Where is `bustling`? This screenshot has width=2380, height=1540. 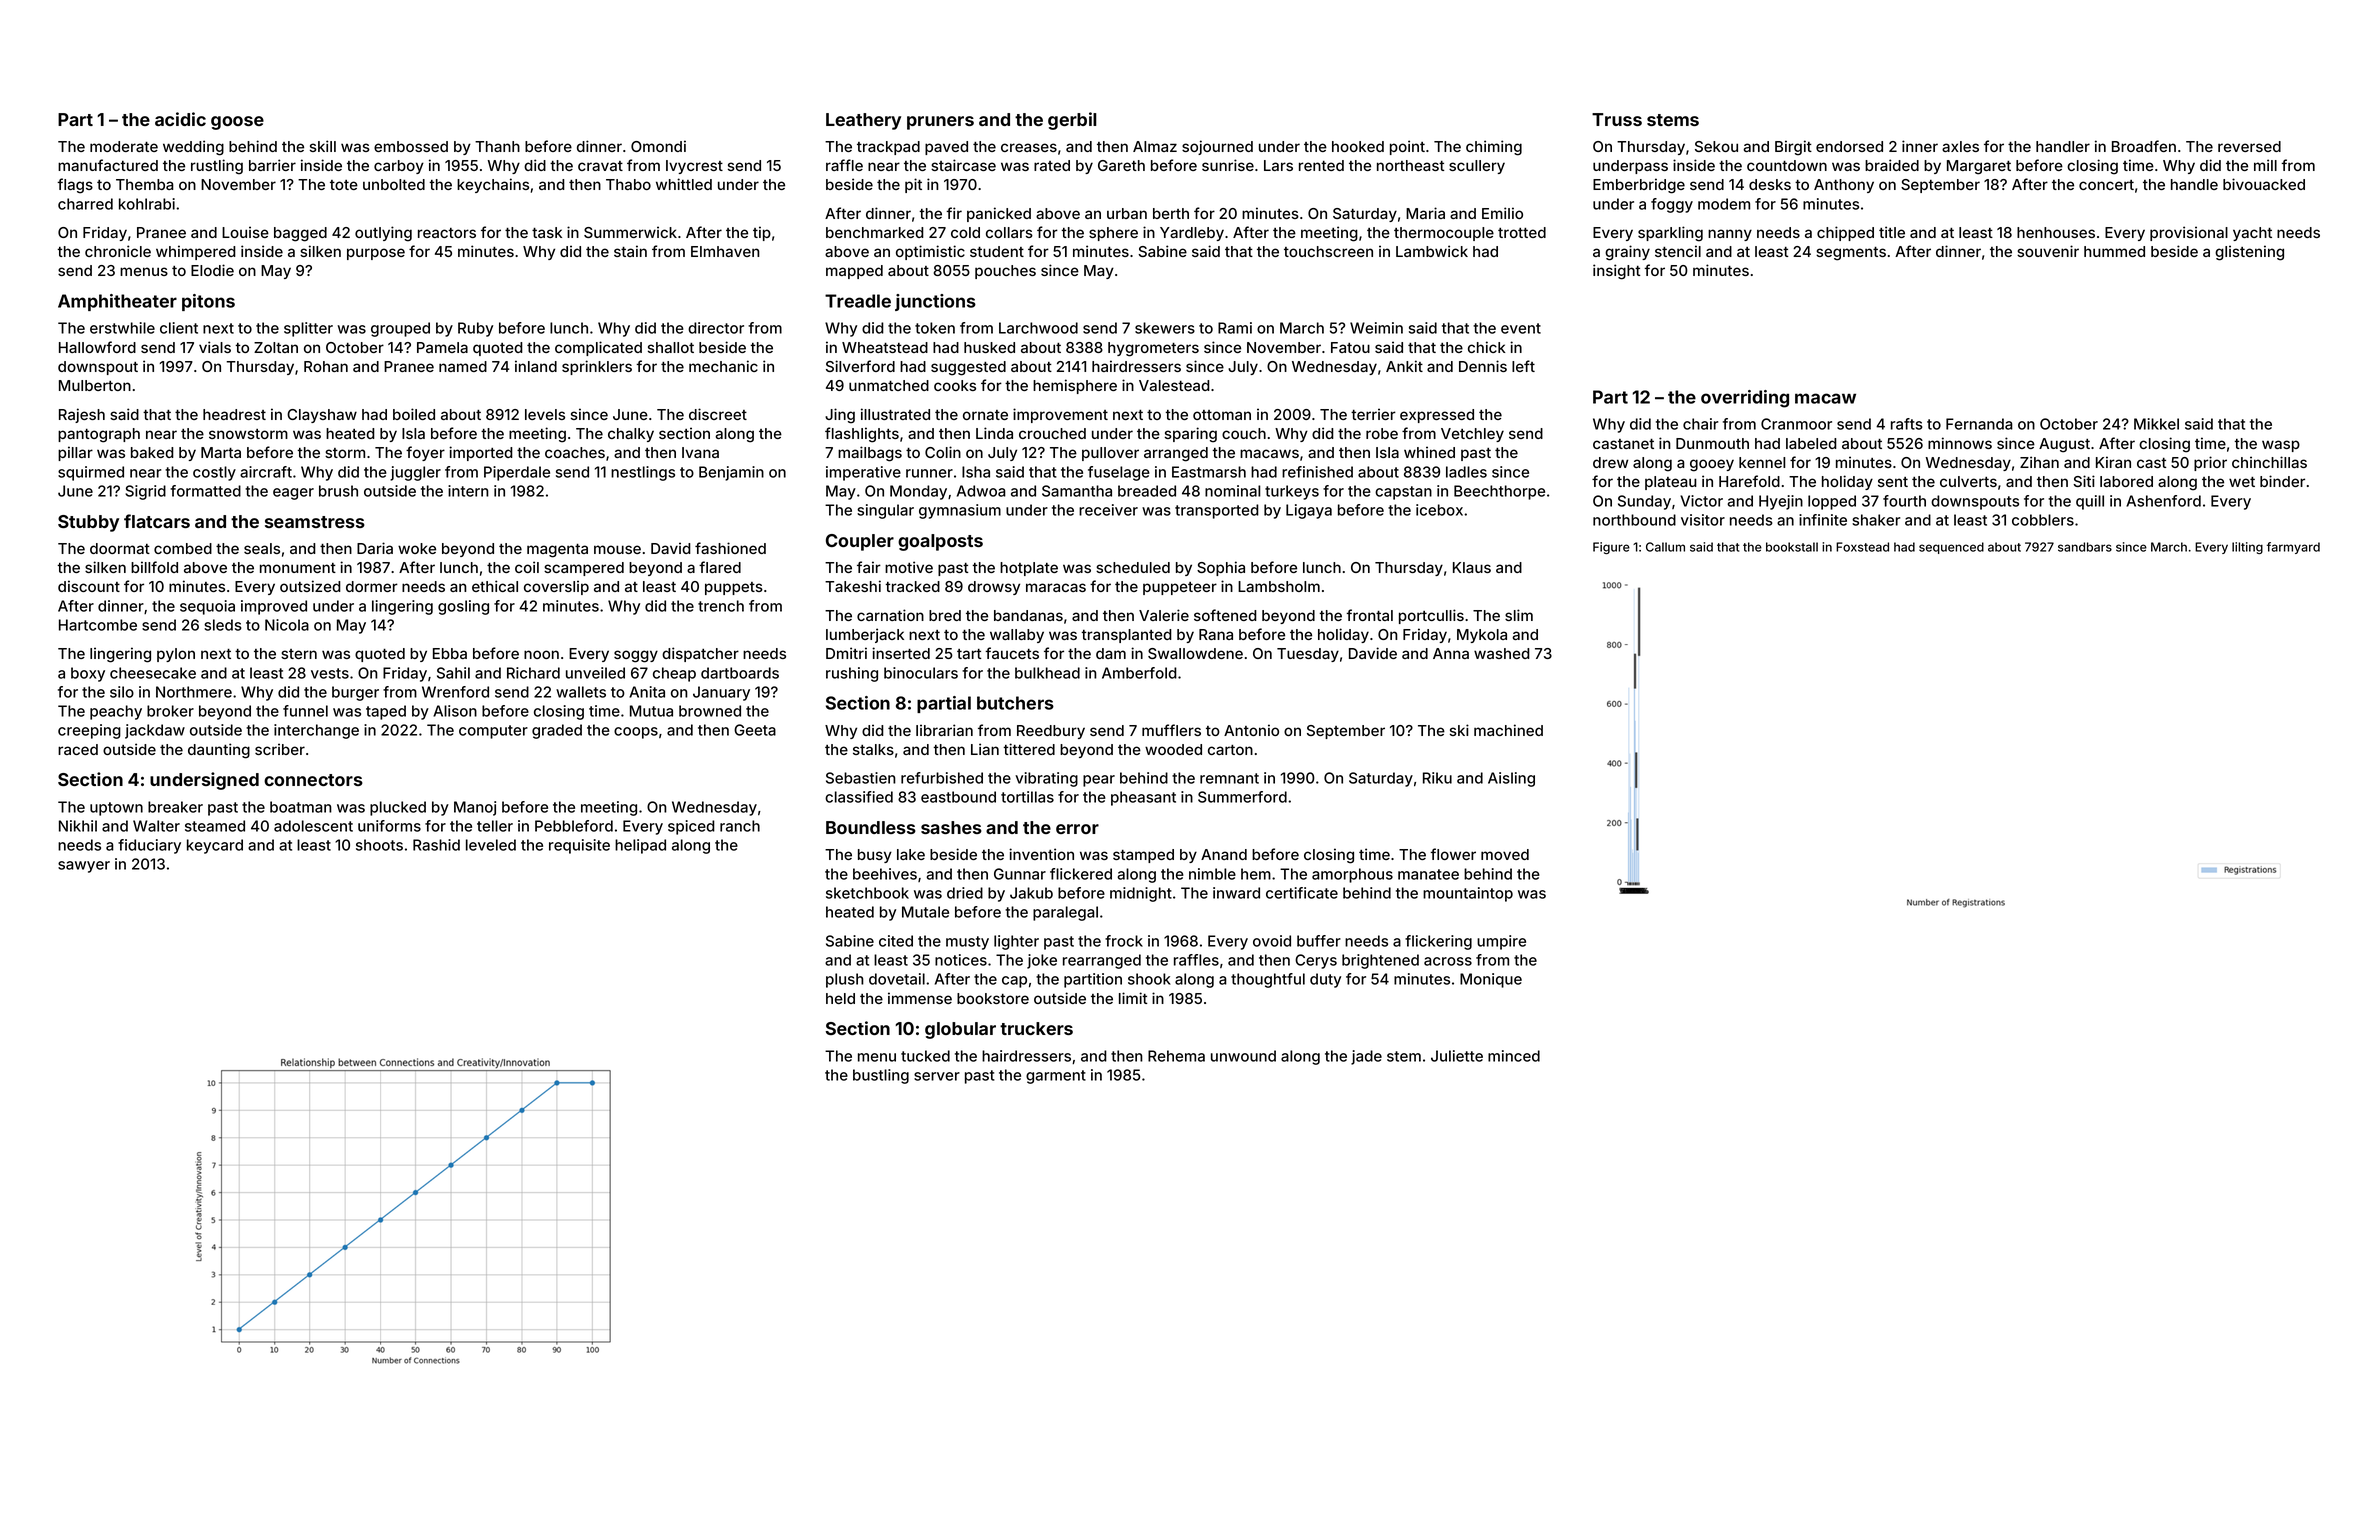
bustling is located at coordinates (881, 1076).
